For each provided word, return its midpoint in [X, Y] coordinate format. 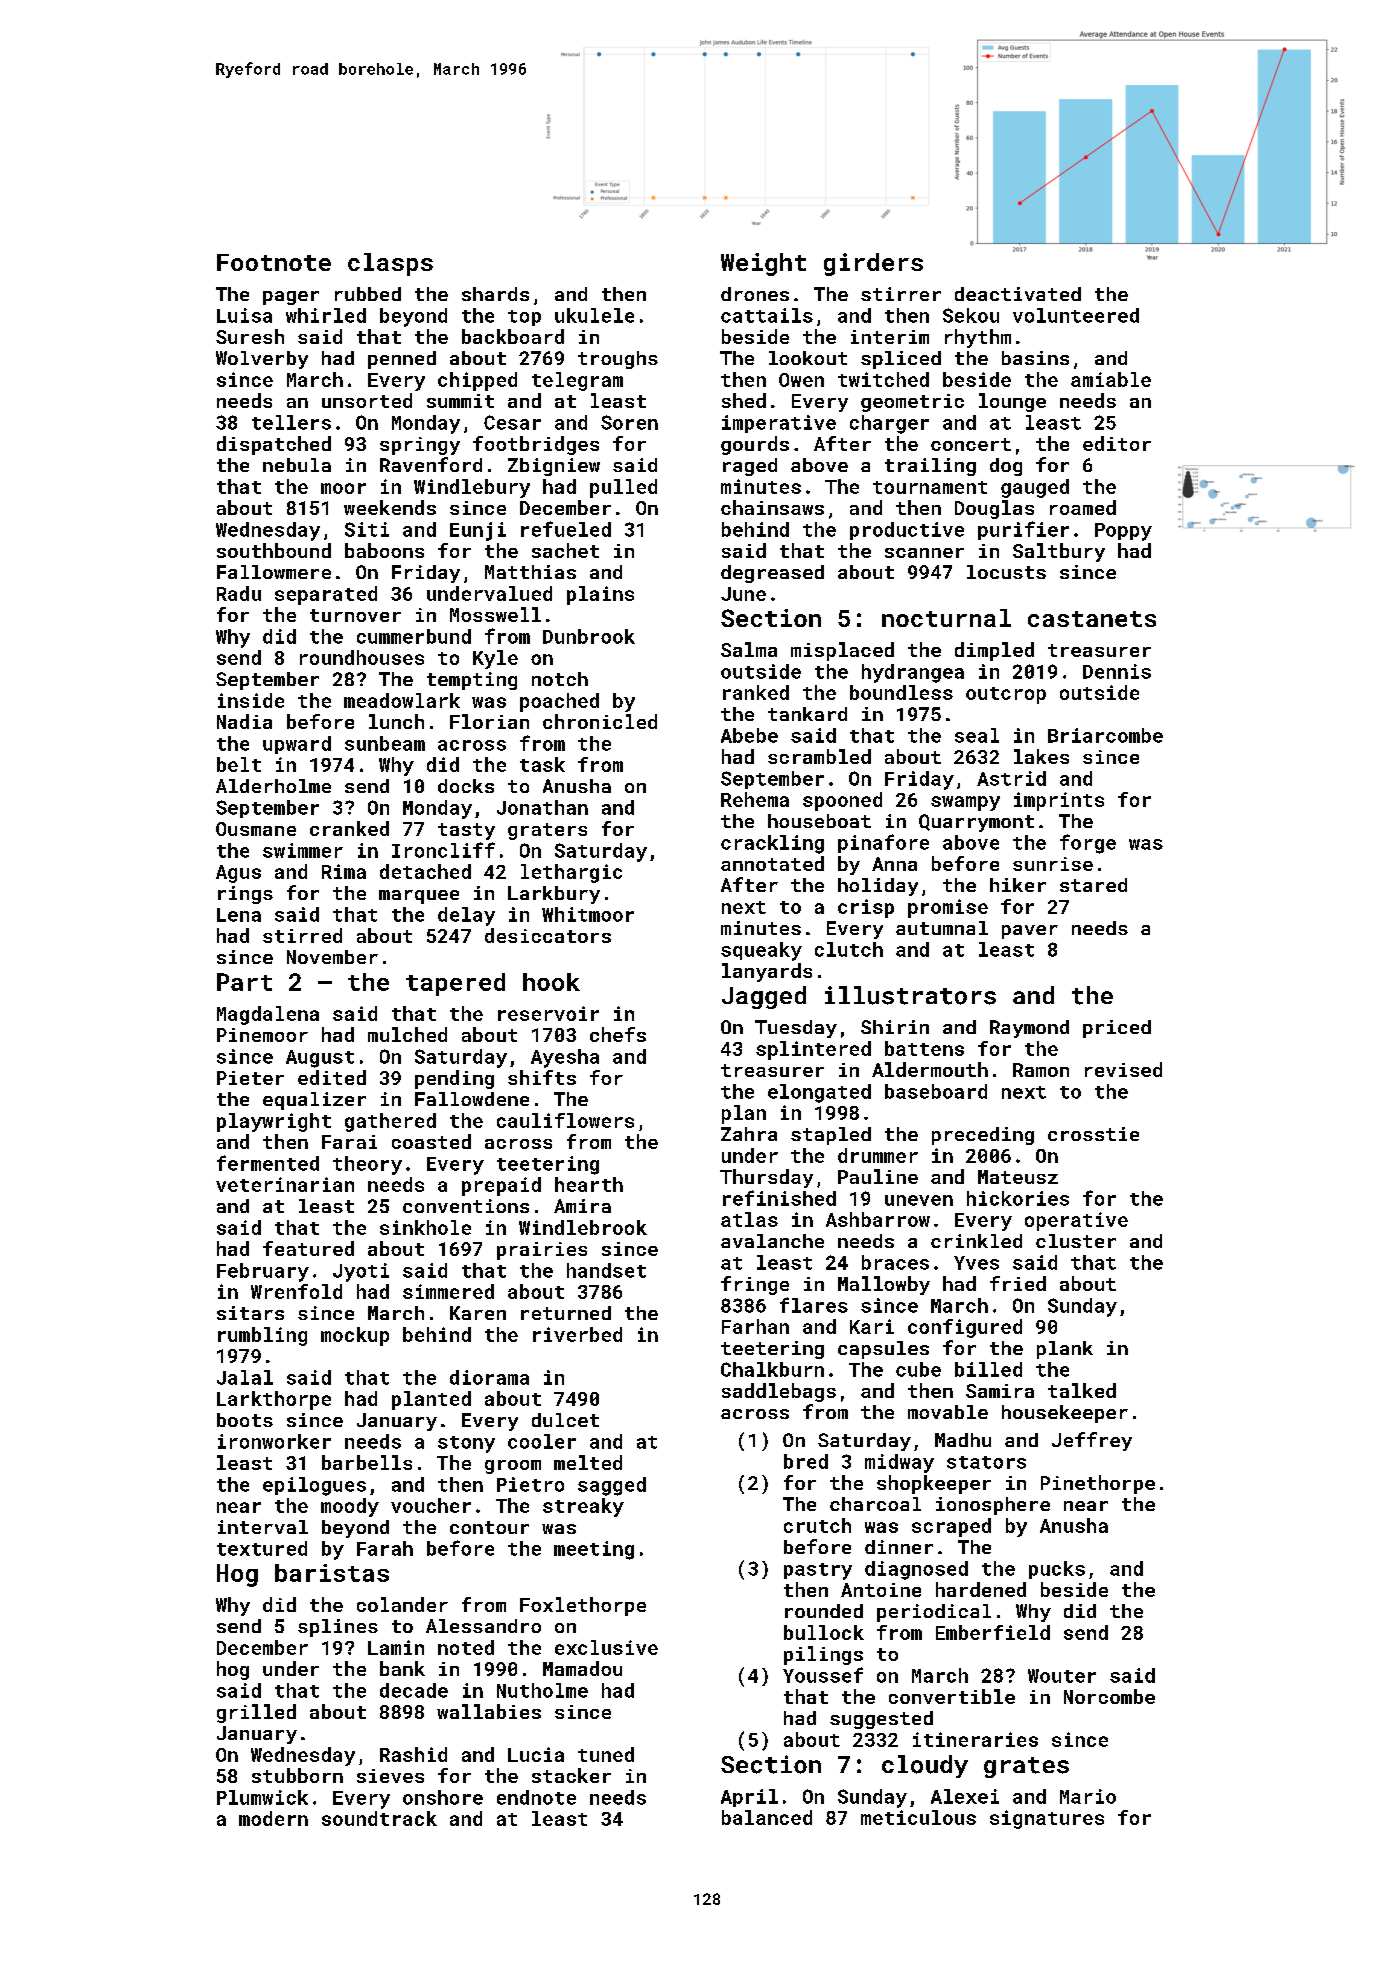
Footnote [274, 262]
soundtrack [379, 1818]
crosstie [1093, 1134]
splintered [813, 1050]
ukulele [594, 315]
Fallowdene [472, 1099]
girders [873, 264]
